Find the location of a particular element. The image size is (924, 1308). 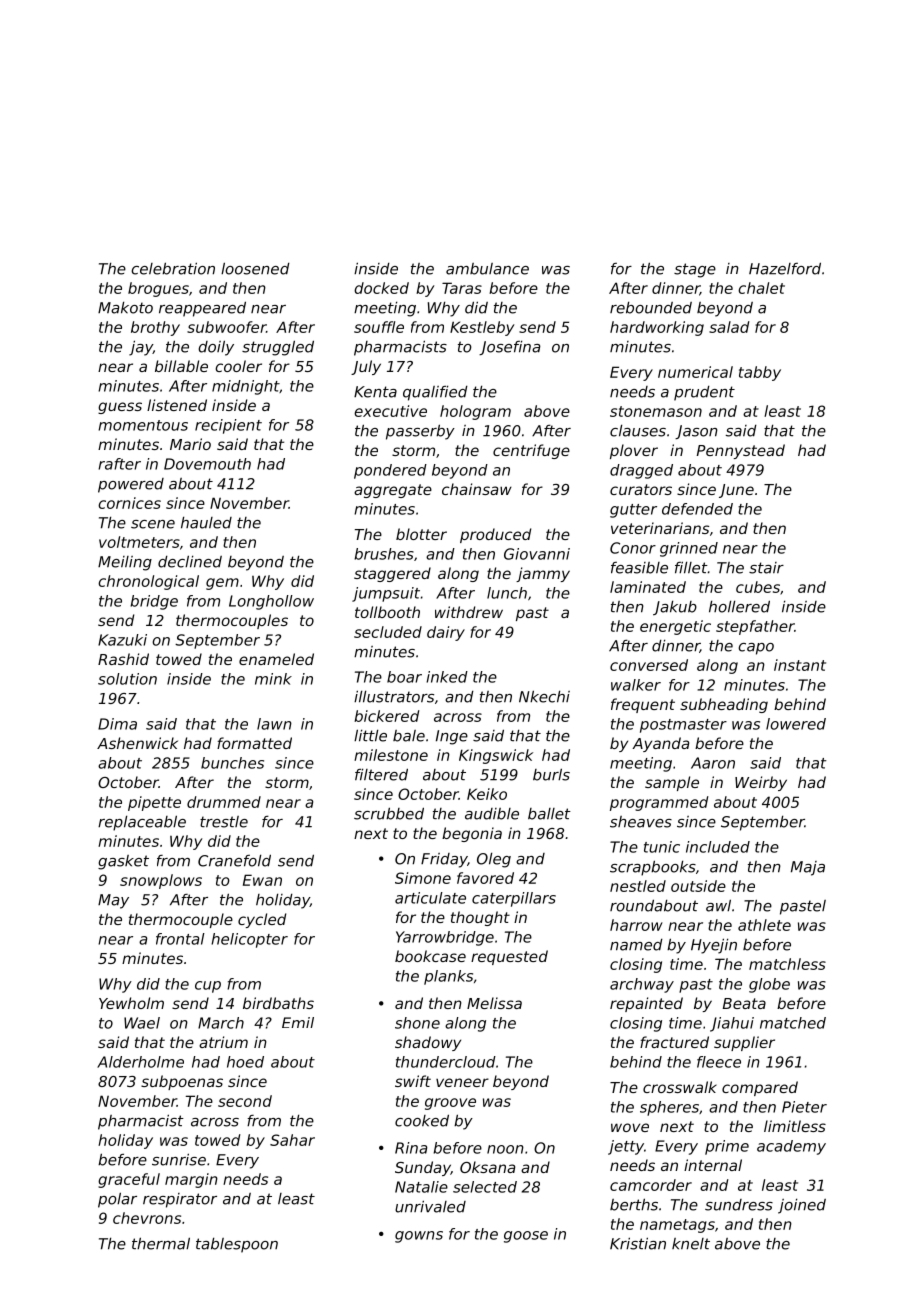

loosened is located at coordinates (255, 268).
